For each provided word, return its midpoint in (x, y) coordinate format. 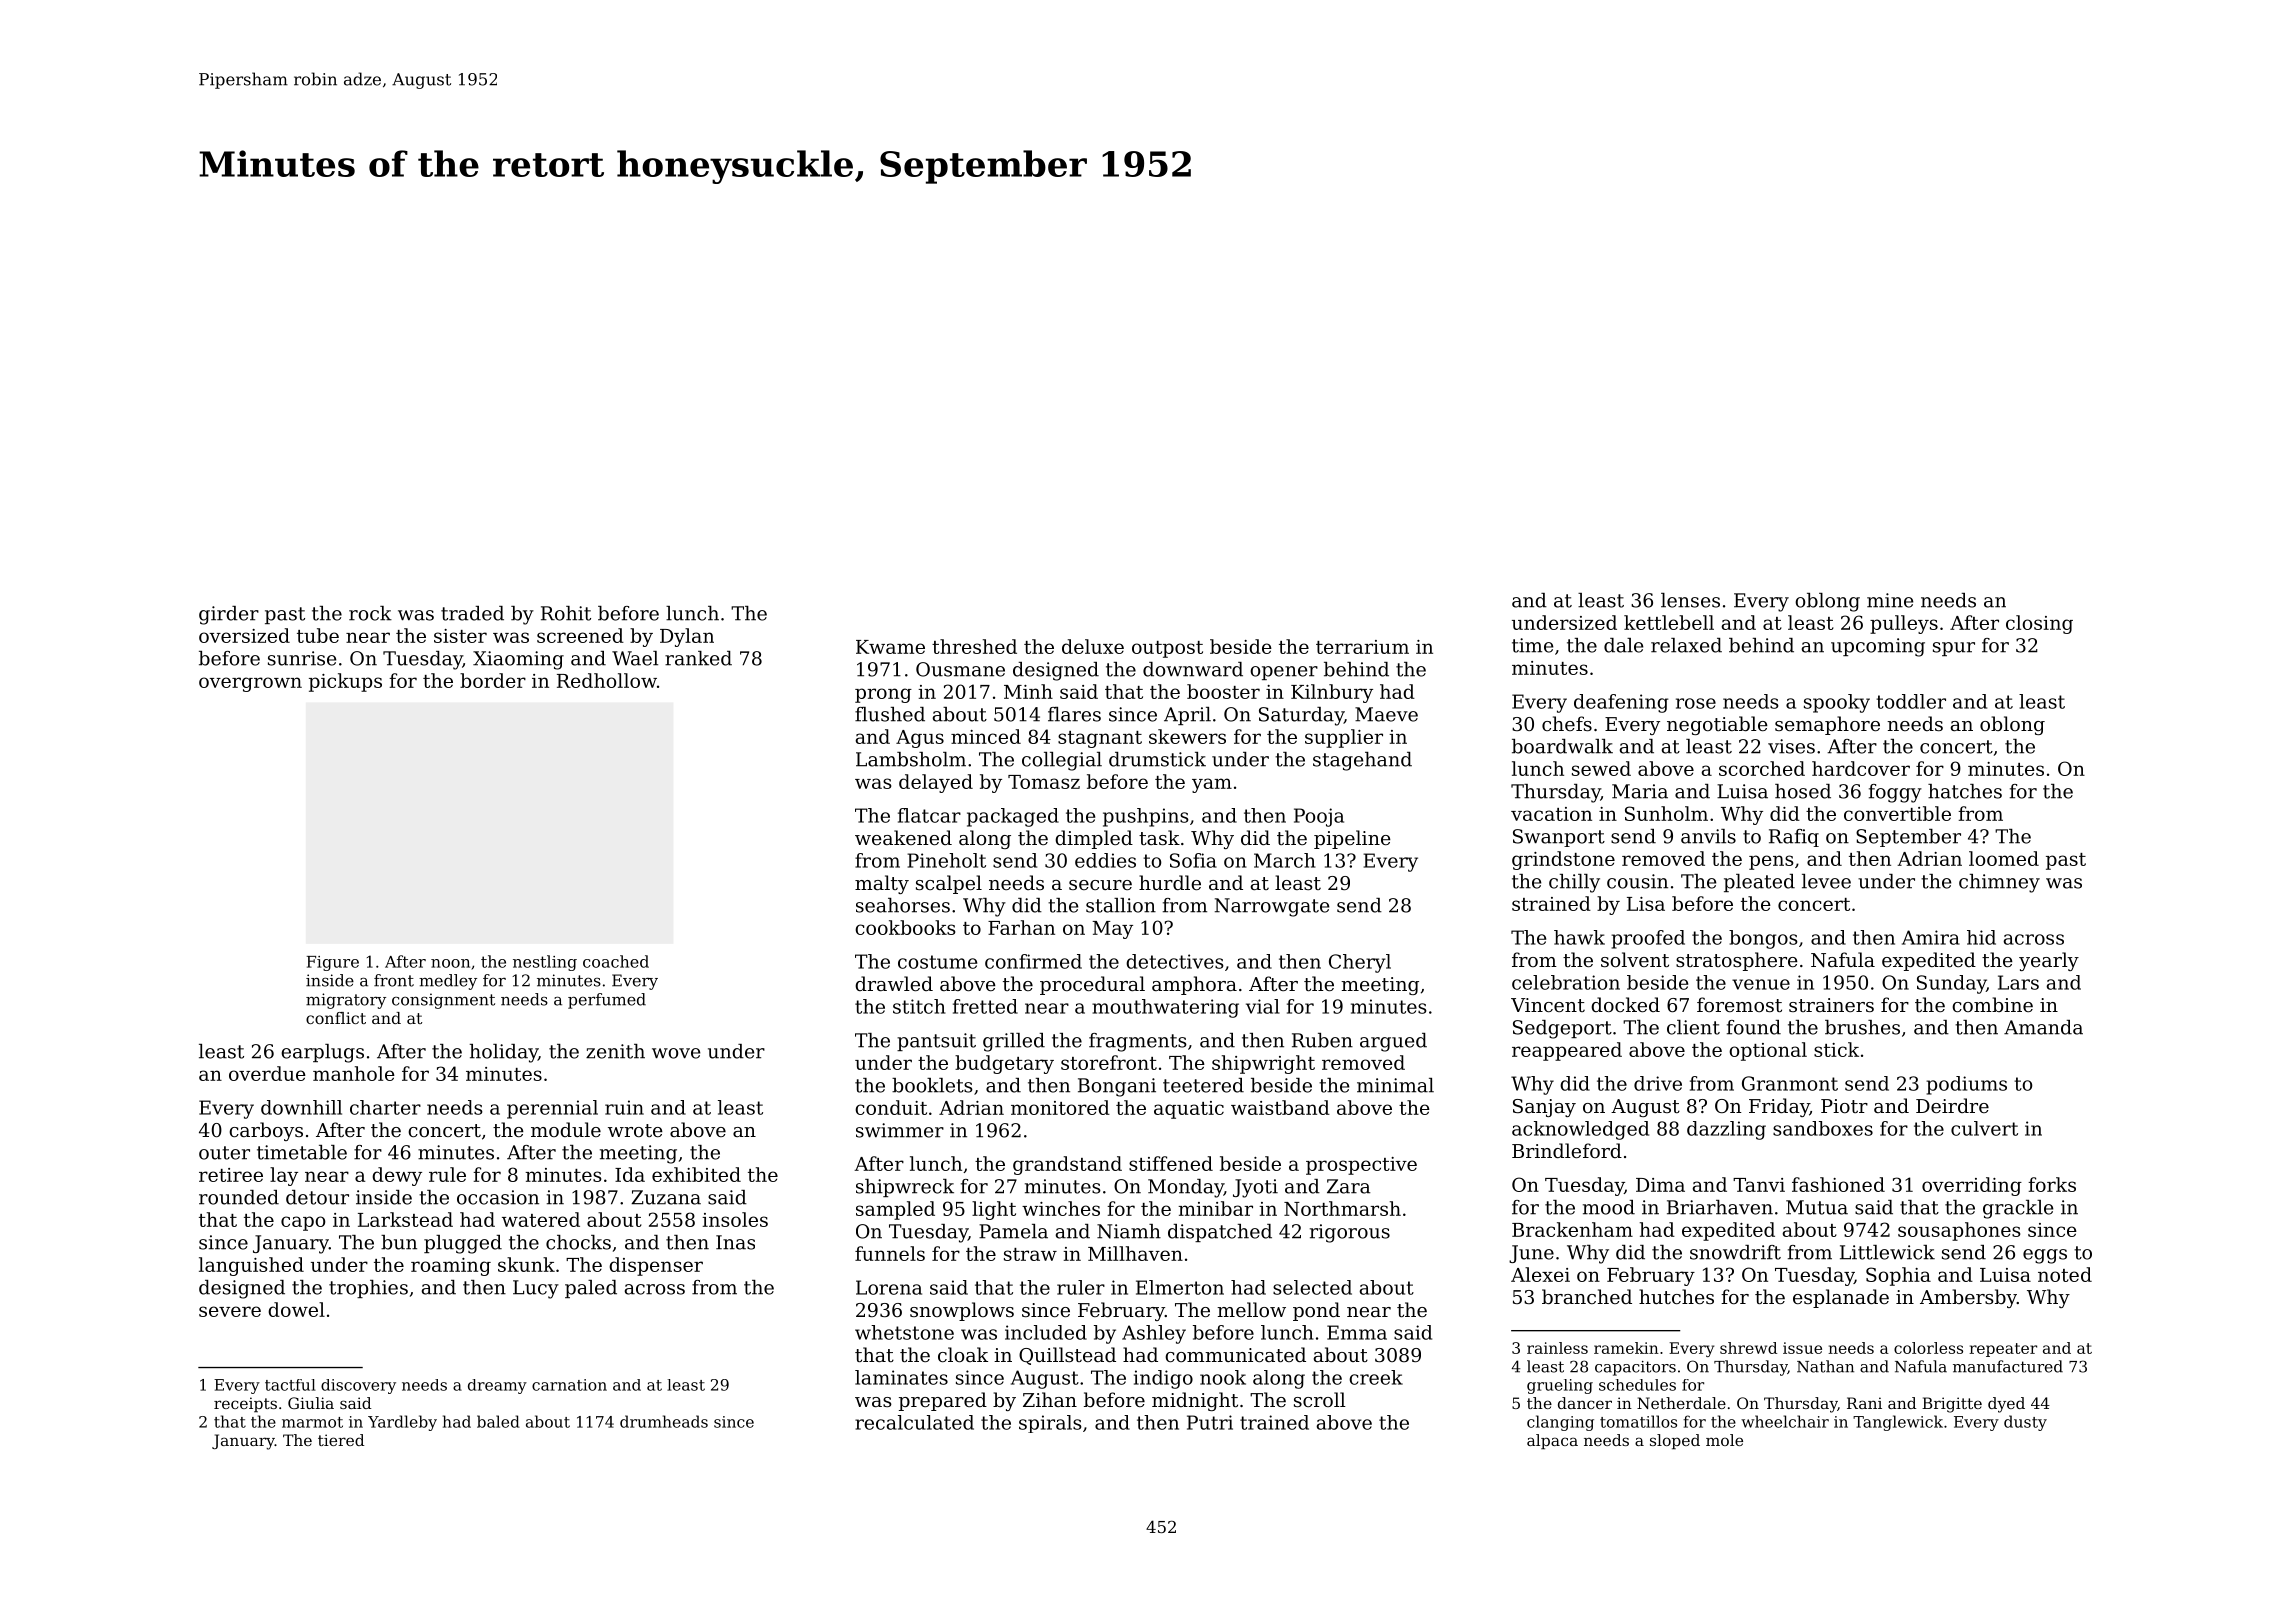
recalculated (914, 1422)
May (1112, 930)
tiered (341, 1440)
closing (2039, 624)
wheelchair (1785, 1421)
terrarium (1362, 647)
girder (229, 615)
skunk (526, 1264)
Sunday (1951, 984)
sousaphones (1959, 1231)
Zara (1348, 1186)
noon (450, 963)
